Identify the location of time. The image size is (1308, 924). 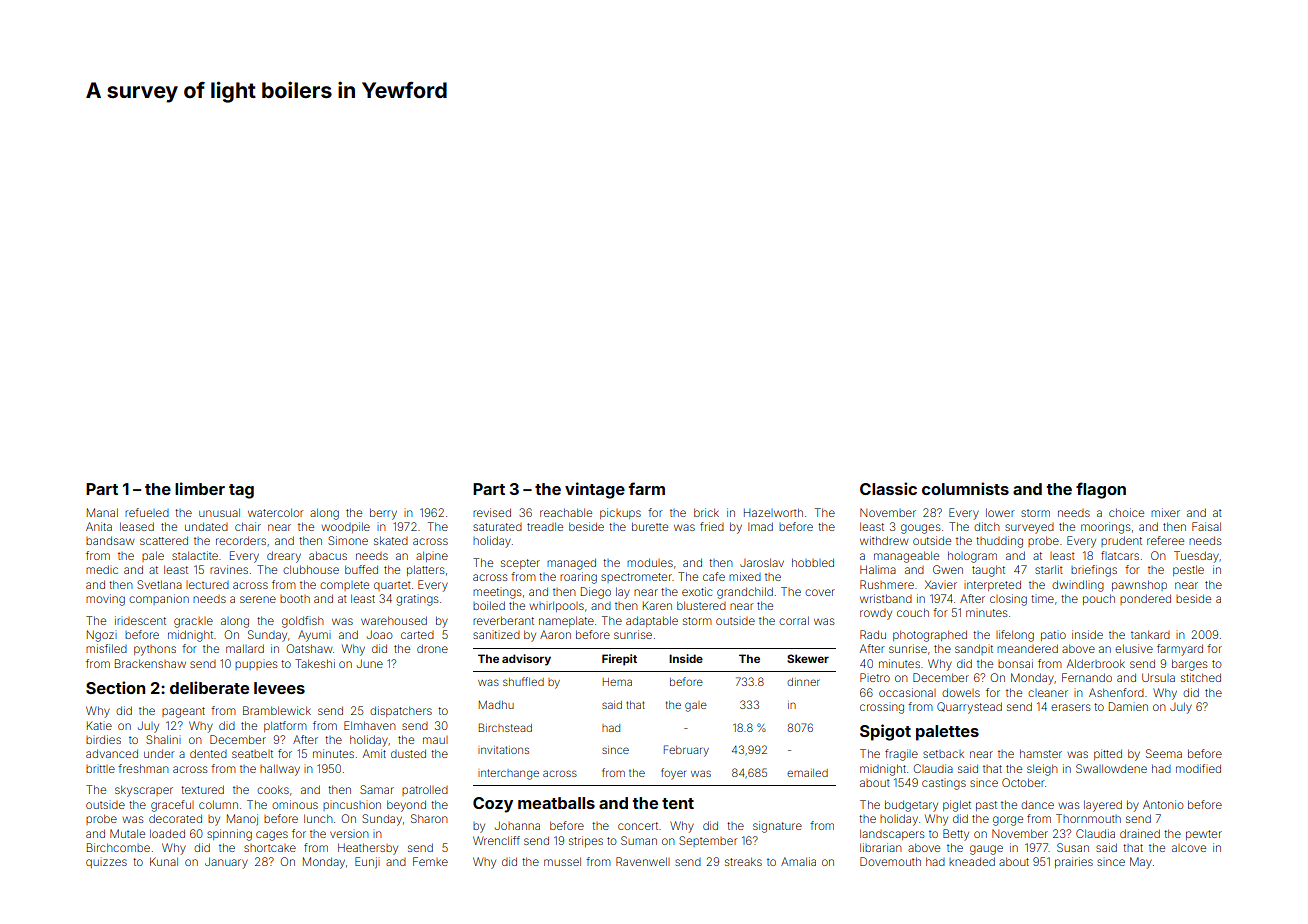
(1042, 599).
